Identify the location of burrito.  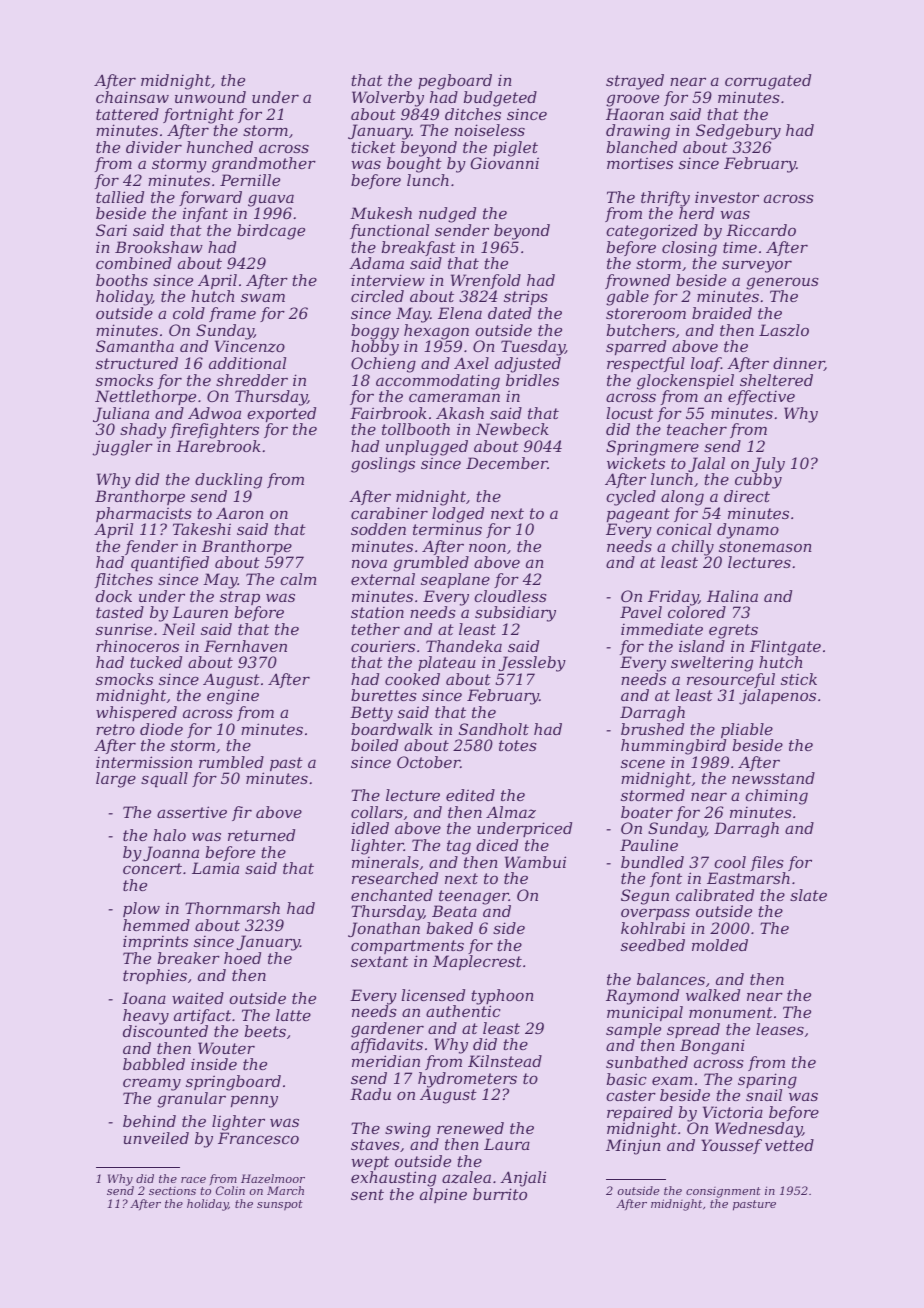
(500, 1194).
